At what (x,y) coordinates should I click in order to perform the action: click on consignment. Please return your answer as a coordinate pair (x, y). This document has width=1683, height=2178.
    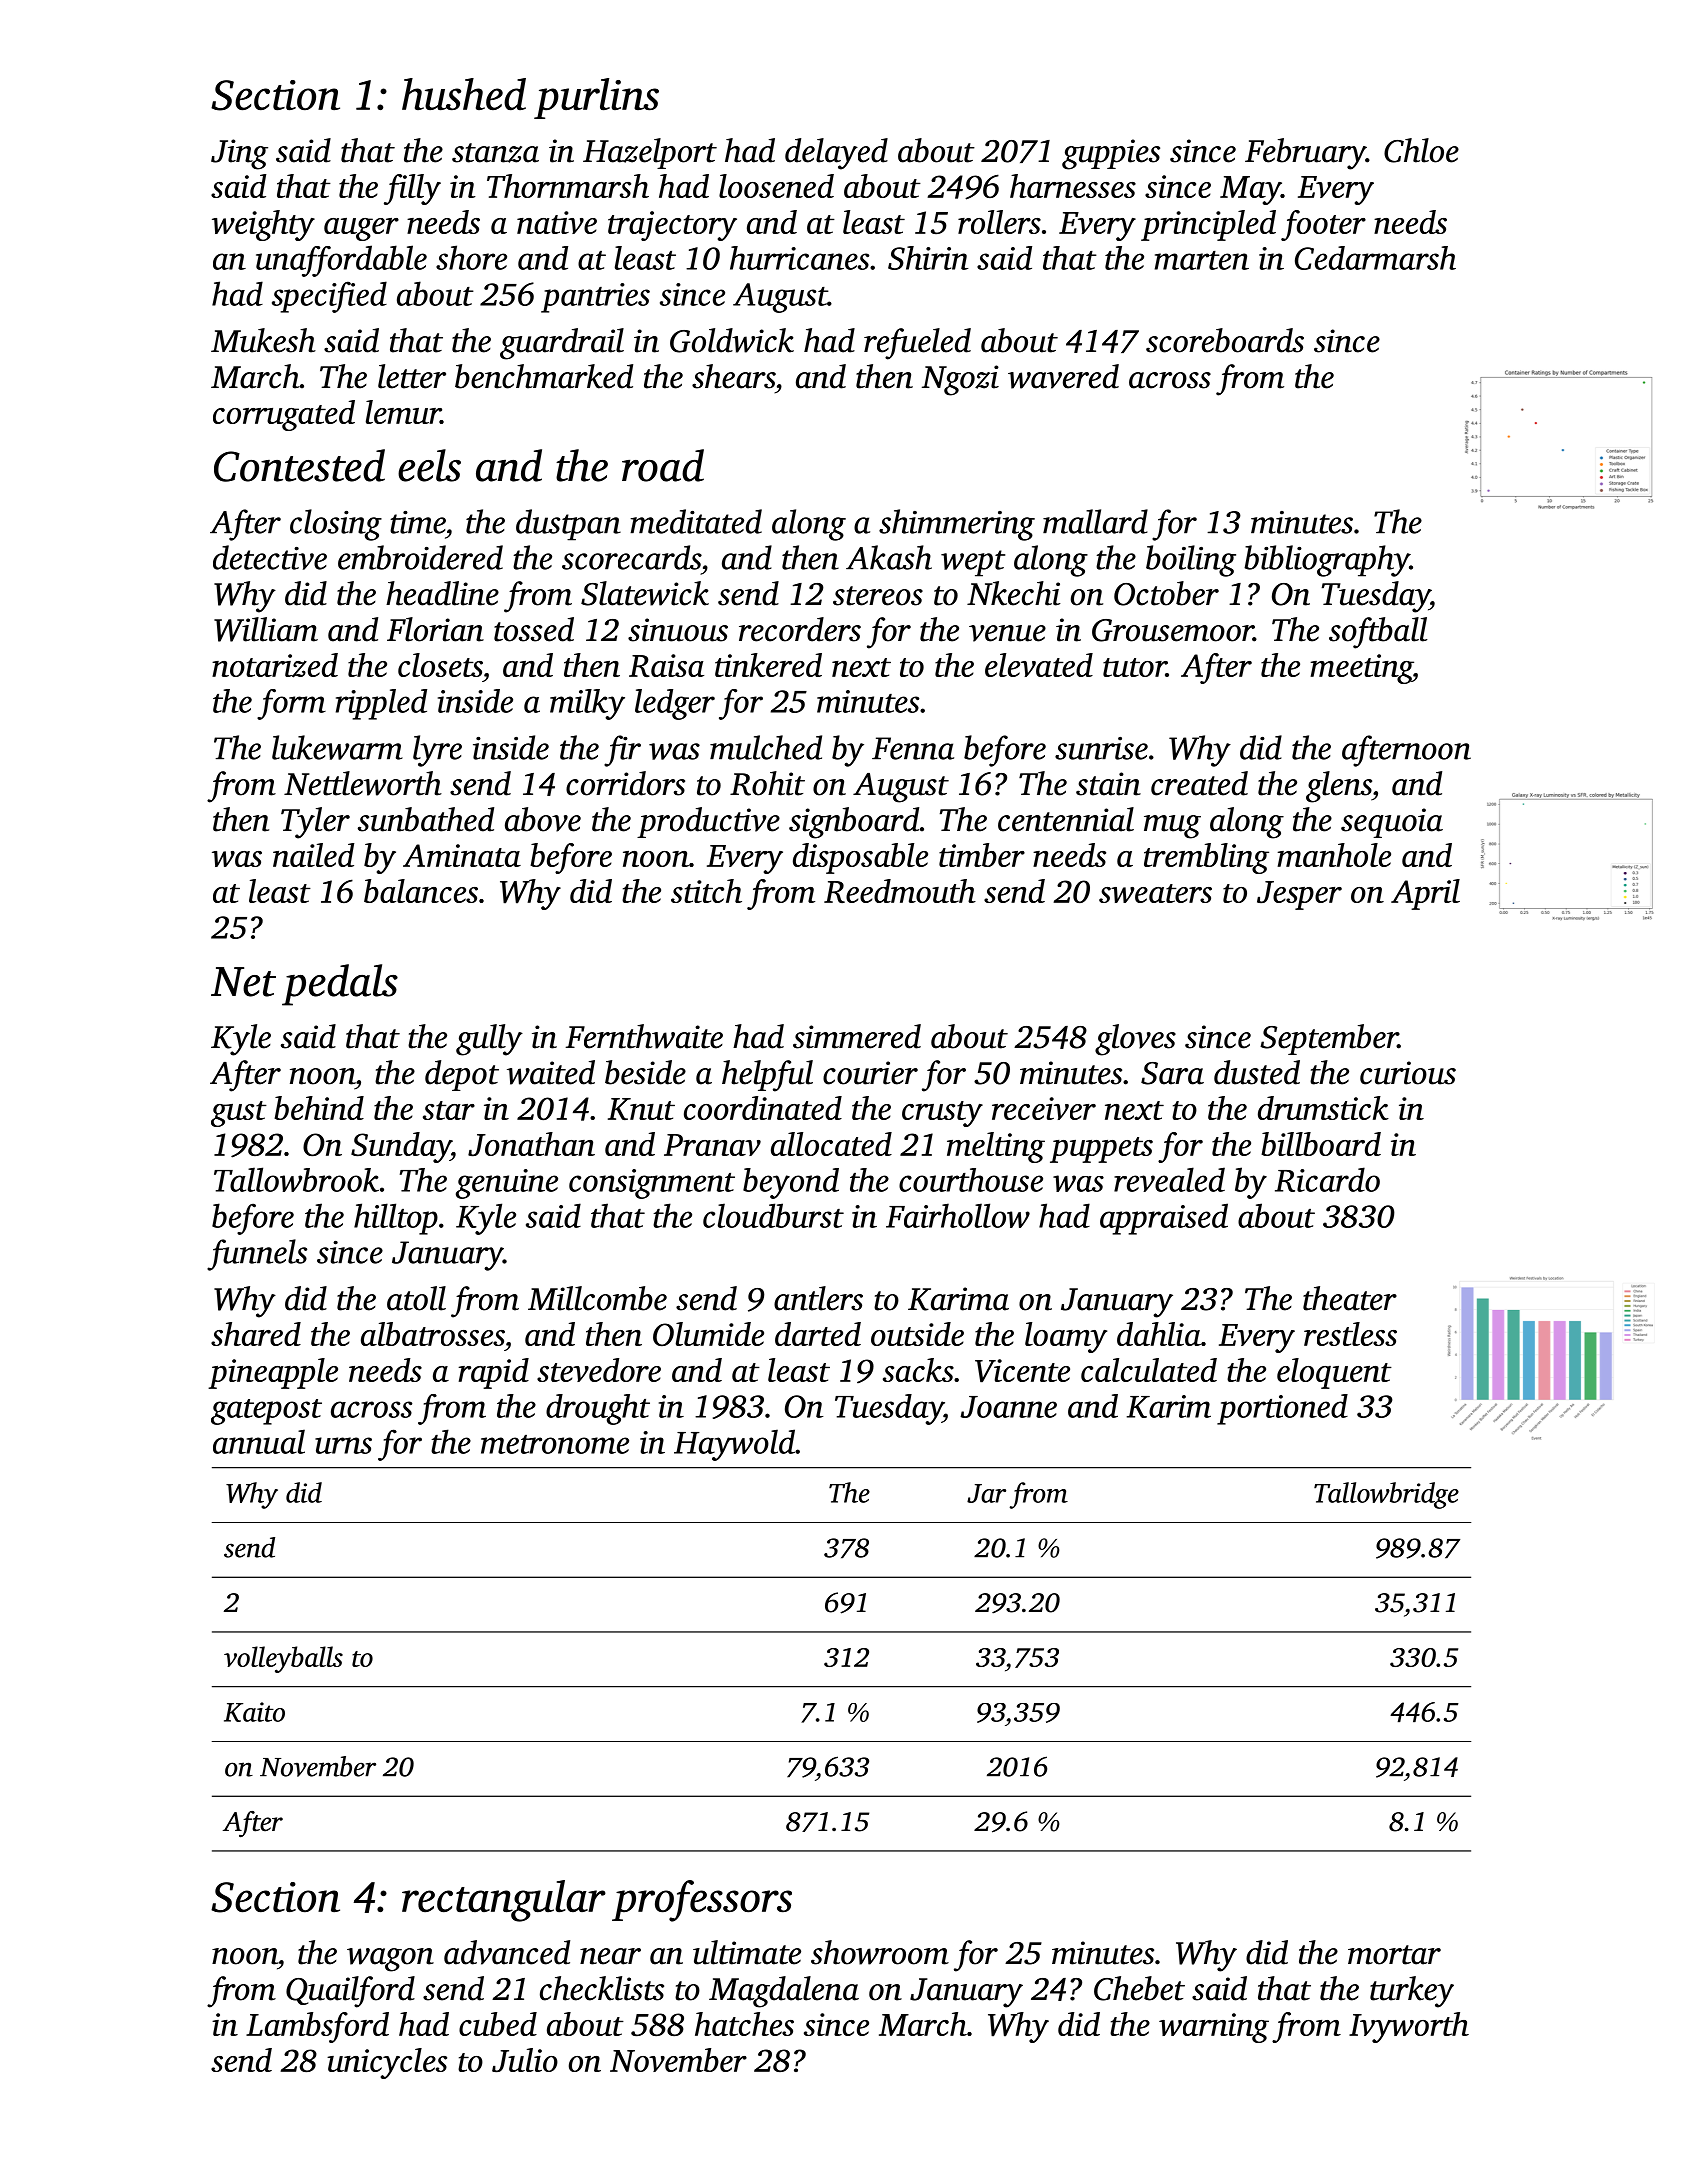
    Looking at the image, I should click on (652, 1184).
